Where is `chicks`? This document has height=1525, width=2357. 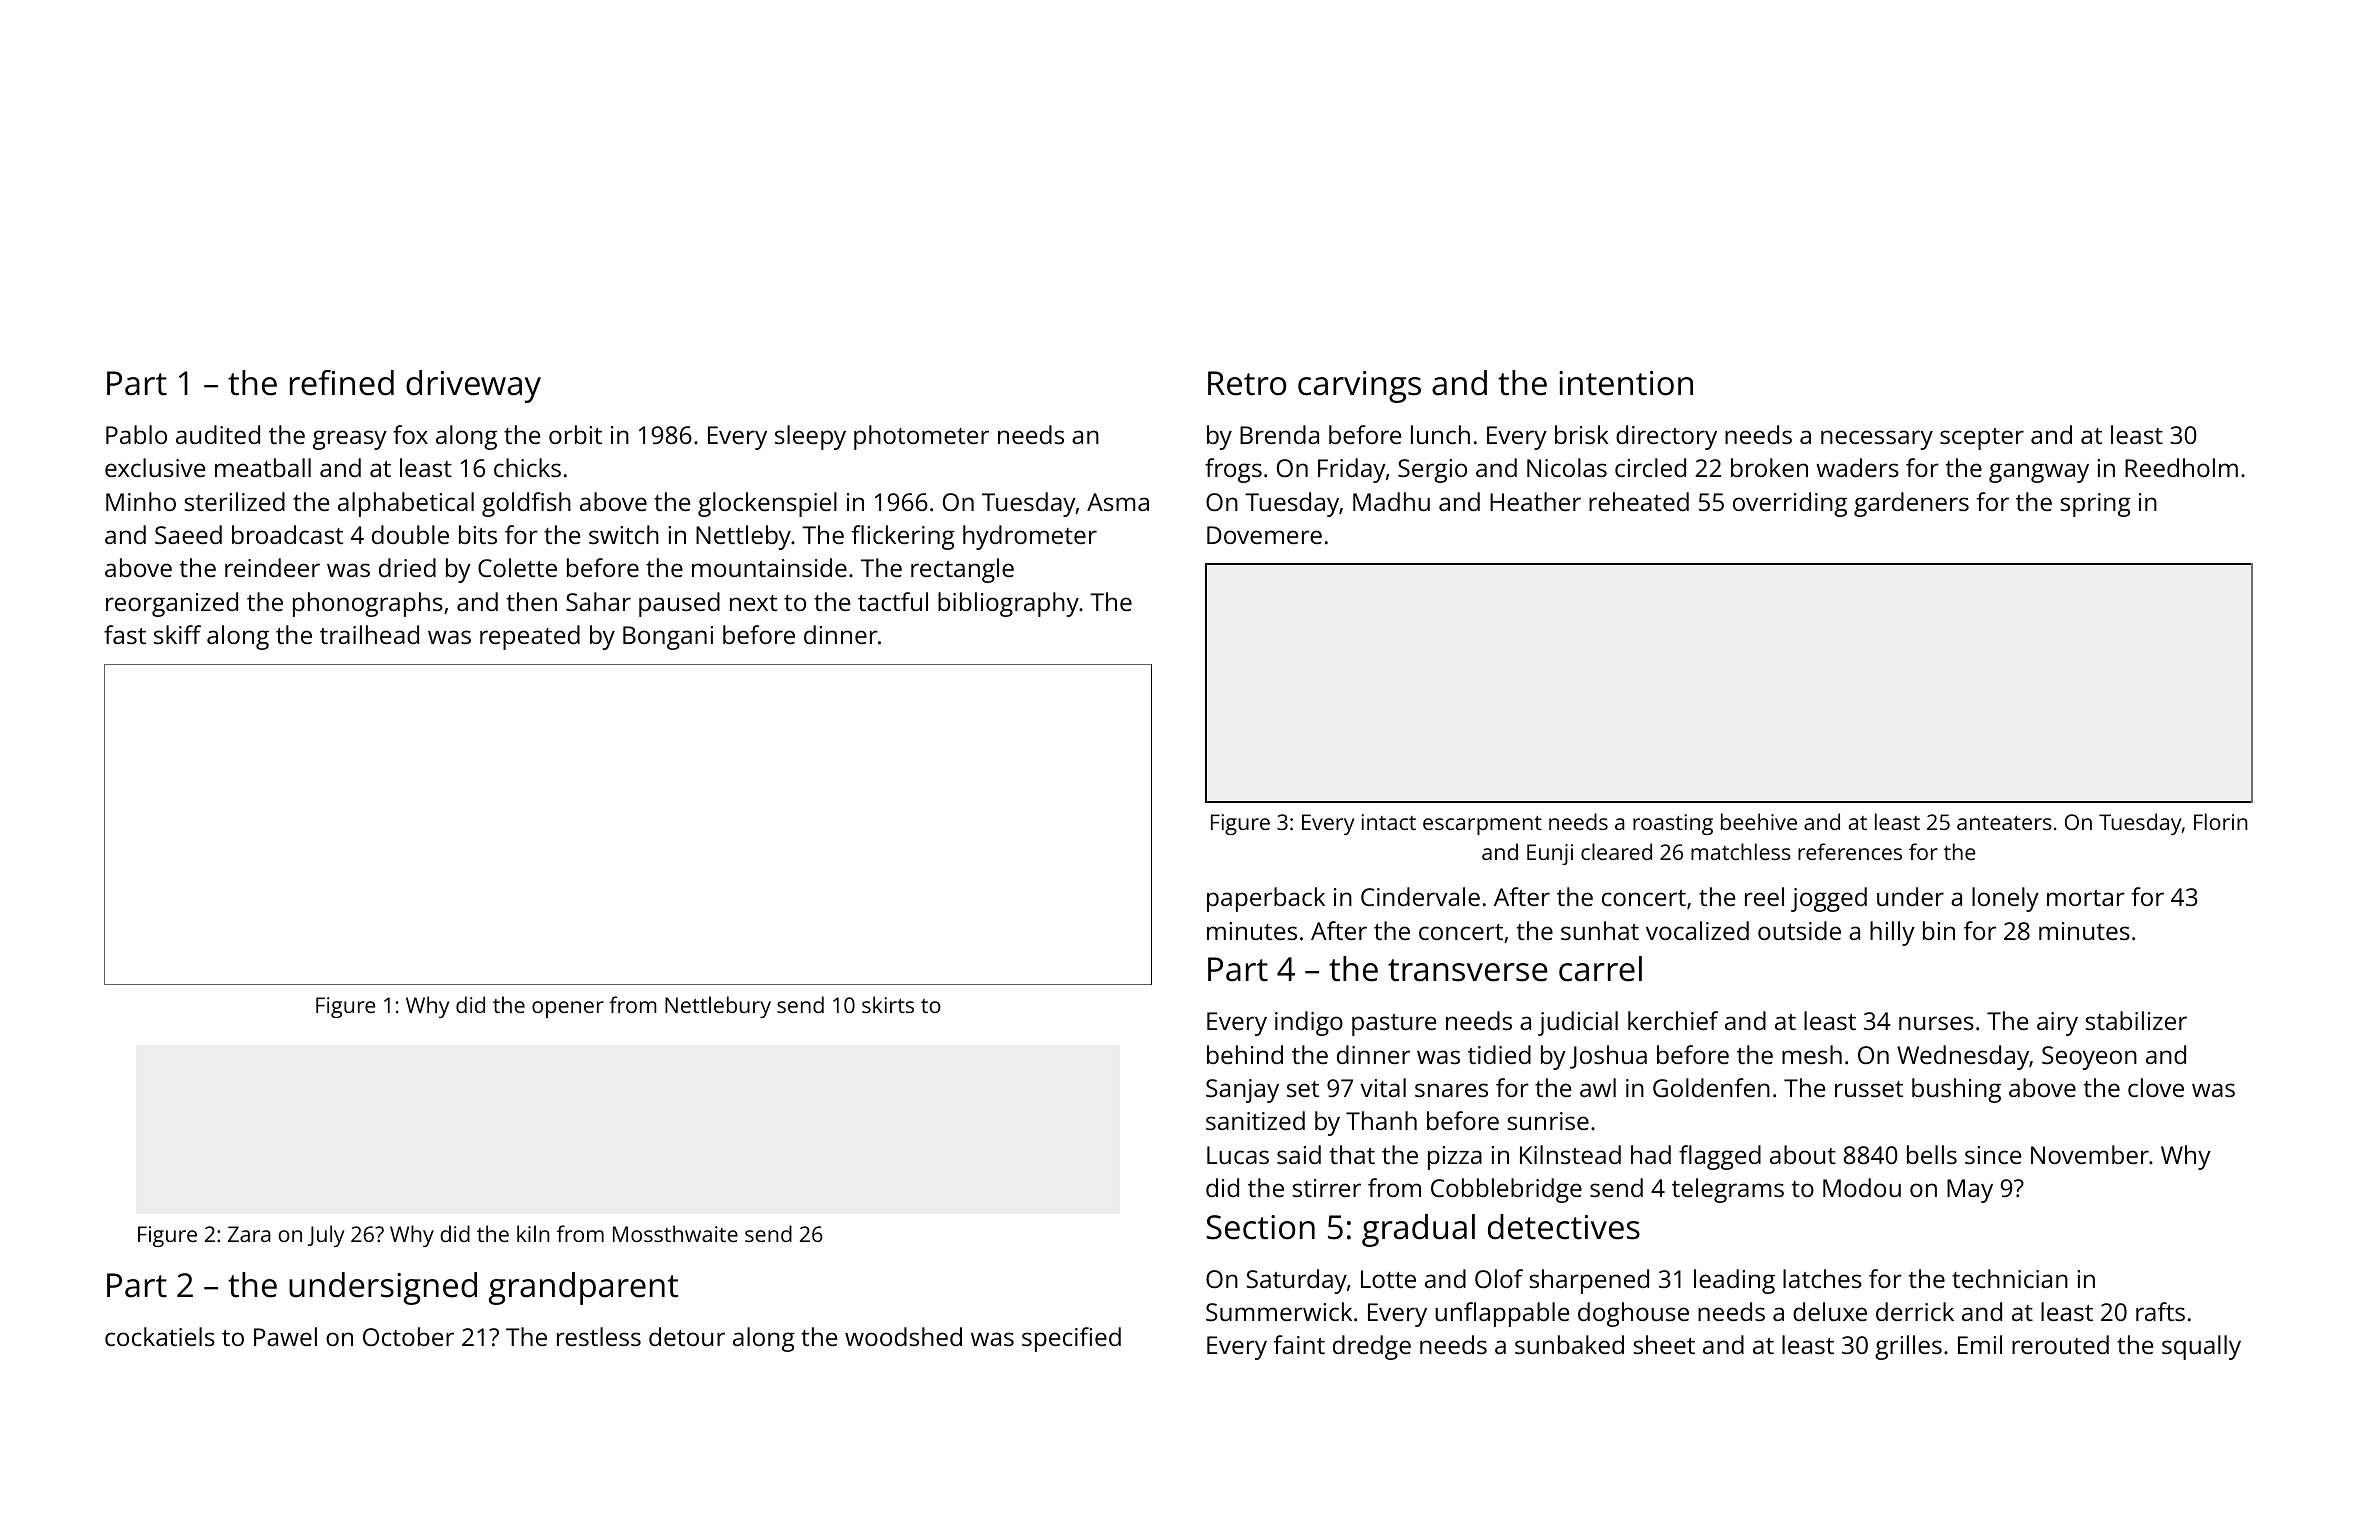 chicks is located at coordinates (527, 467).
